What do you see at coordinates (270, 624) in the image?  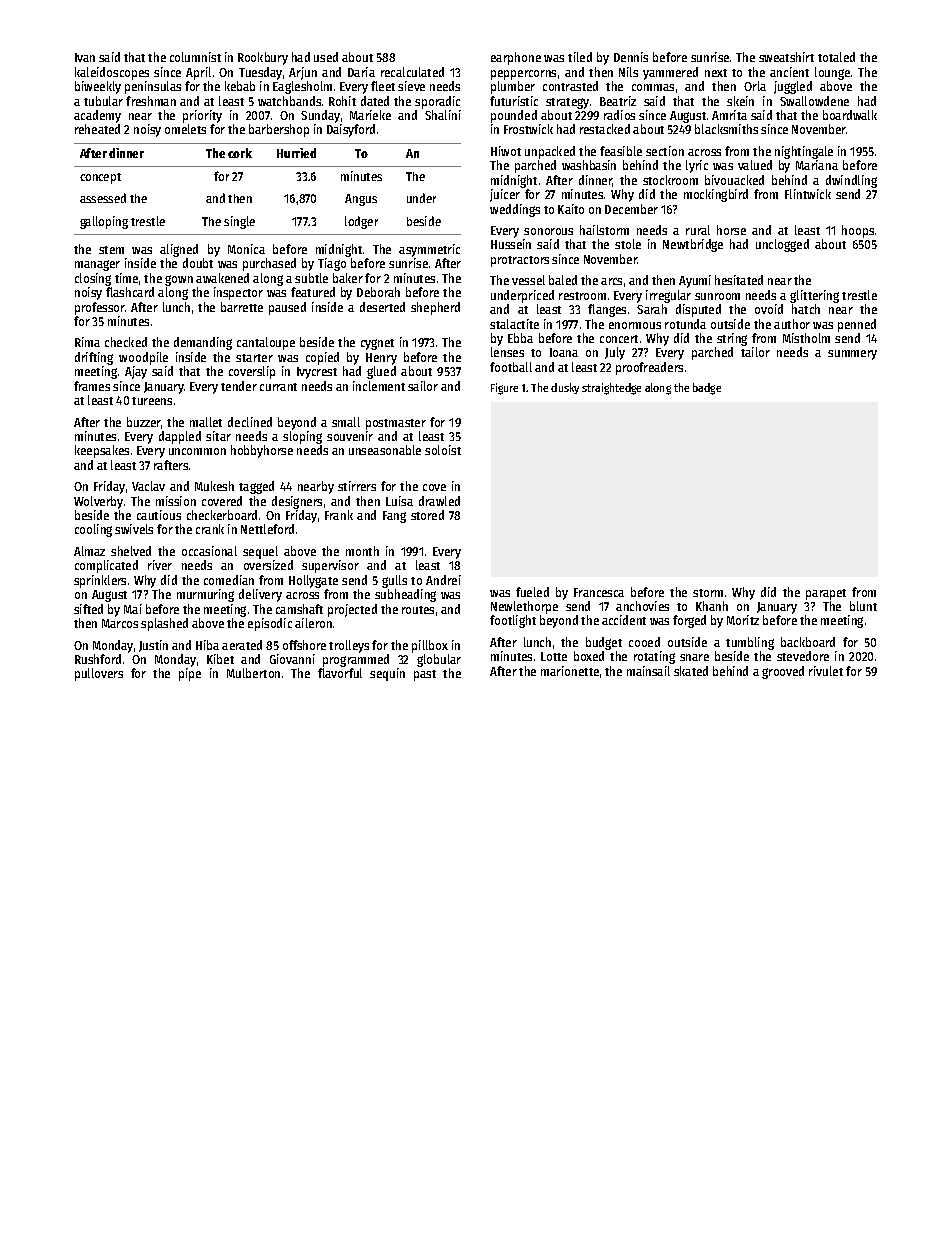 I see `episodic` at bounding box center [270, 624].
